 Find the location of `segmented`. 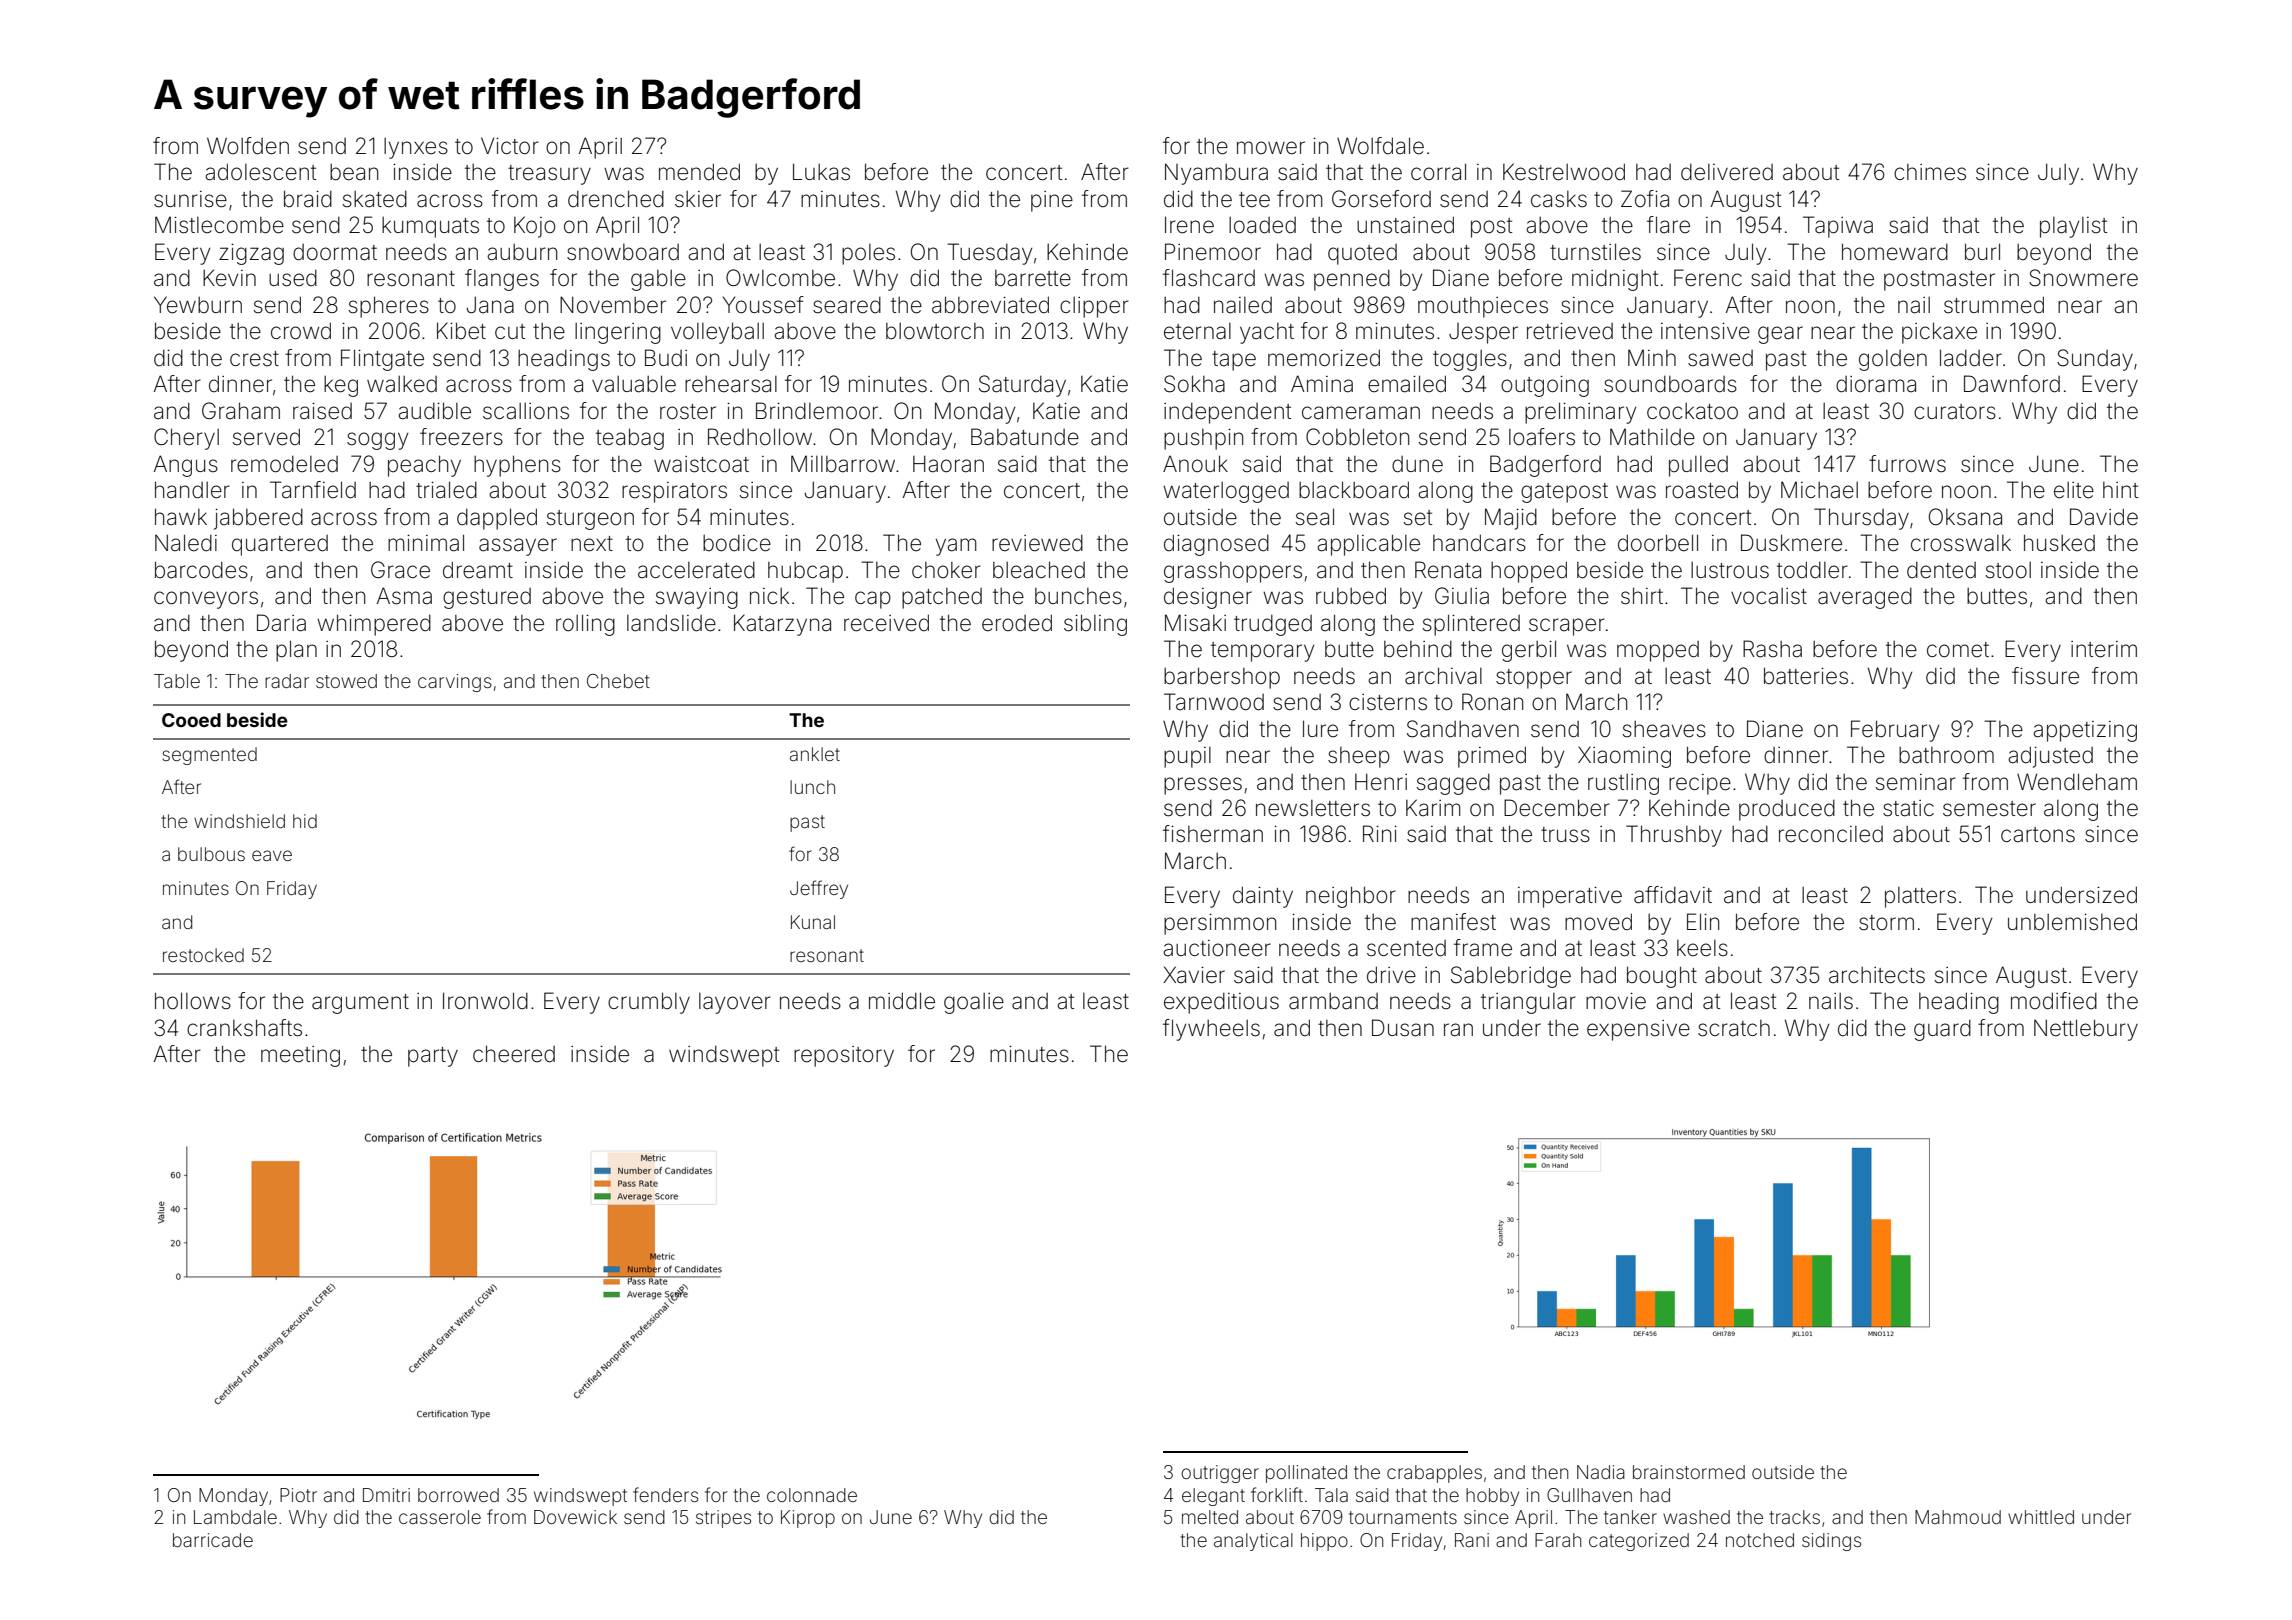

segmented is located at coordinates (210, 756).
